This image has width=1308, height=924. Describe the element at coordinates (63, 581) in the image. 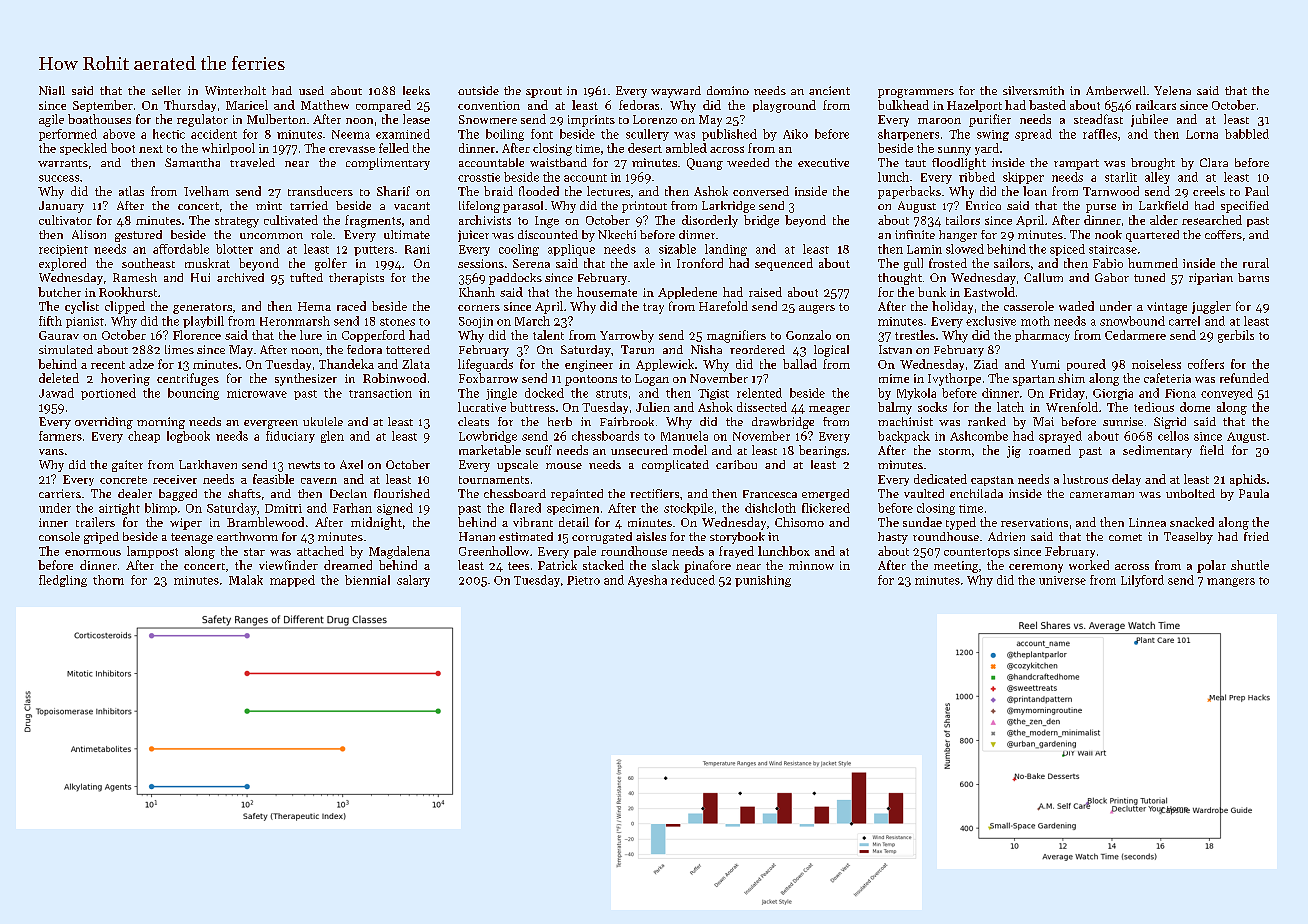

I see `fledgling` at that location.
